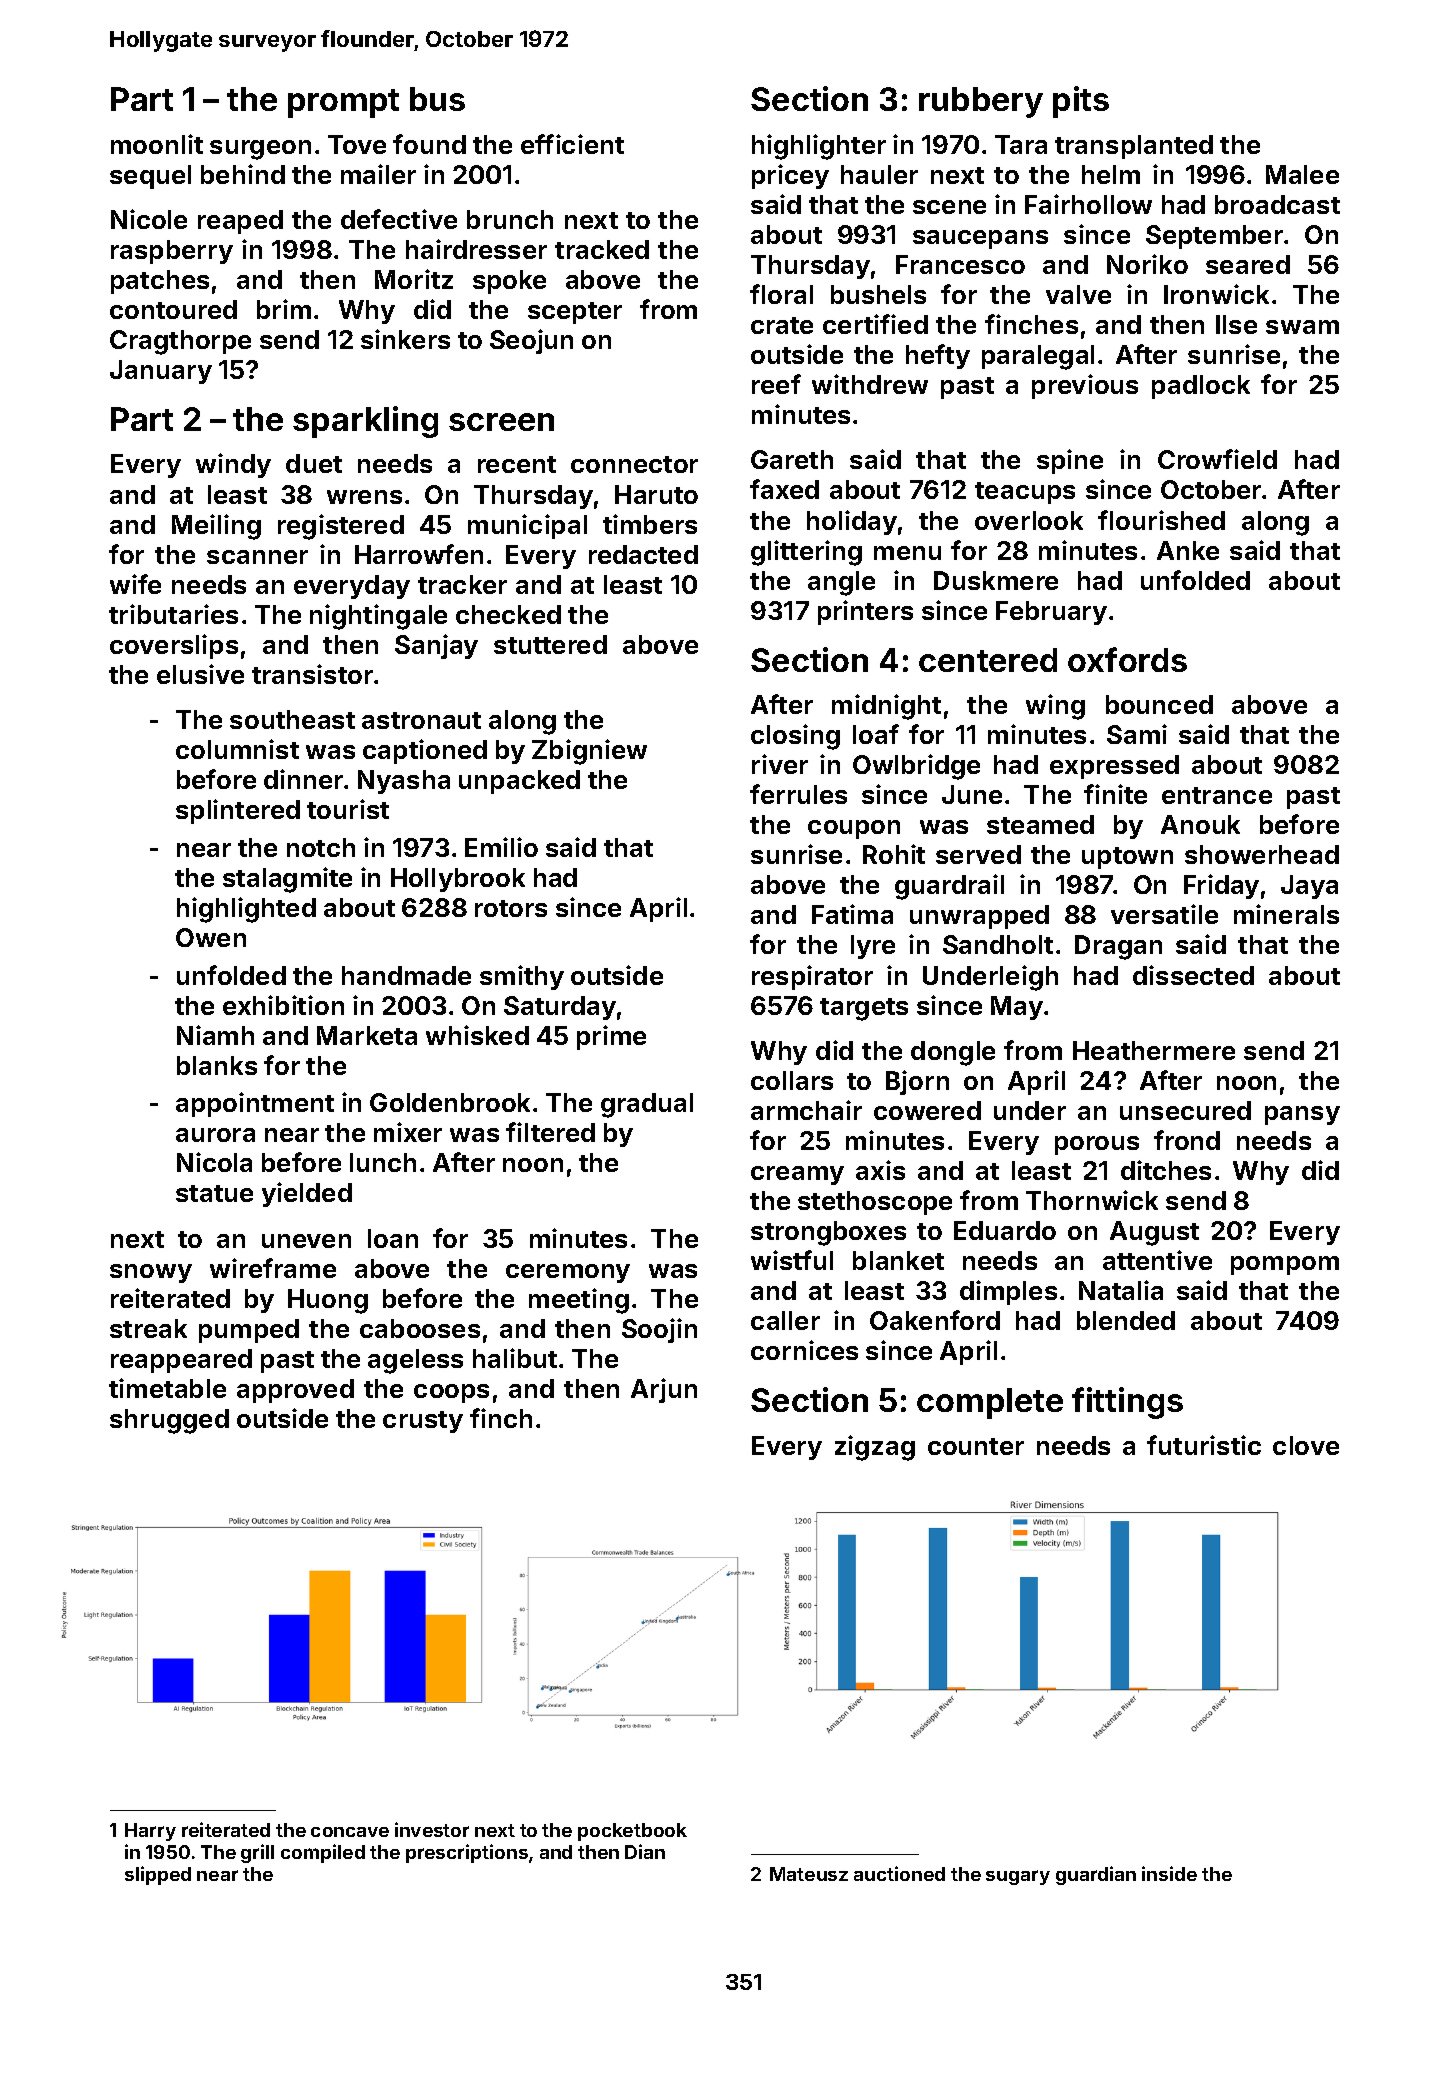  I want to click on Arjun, so click(664, 1390).
